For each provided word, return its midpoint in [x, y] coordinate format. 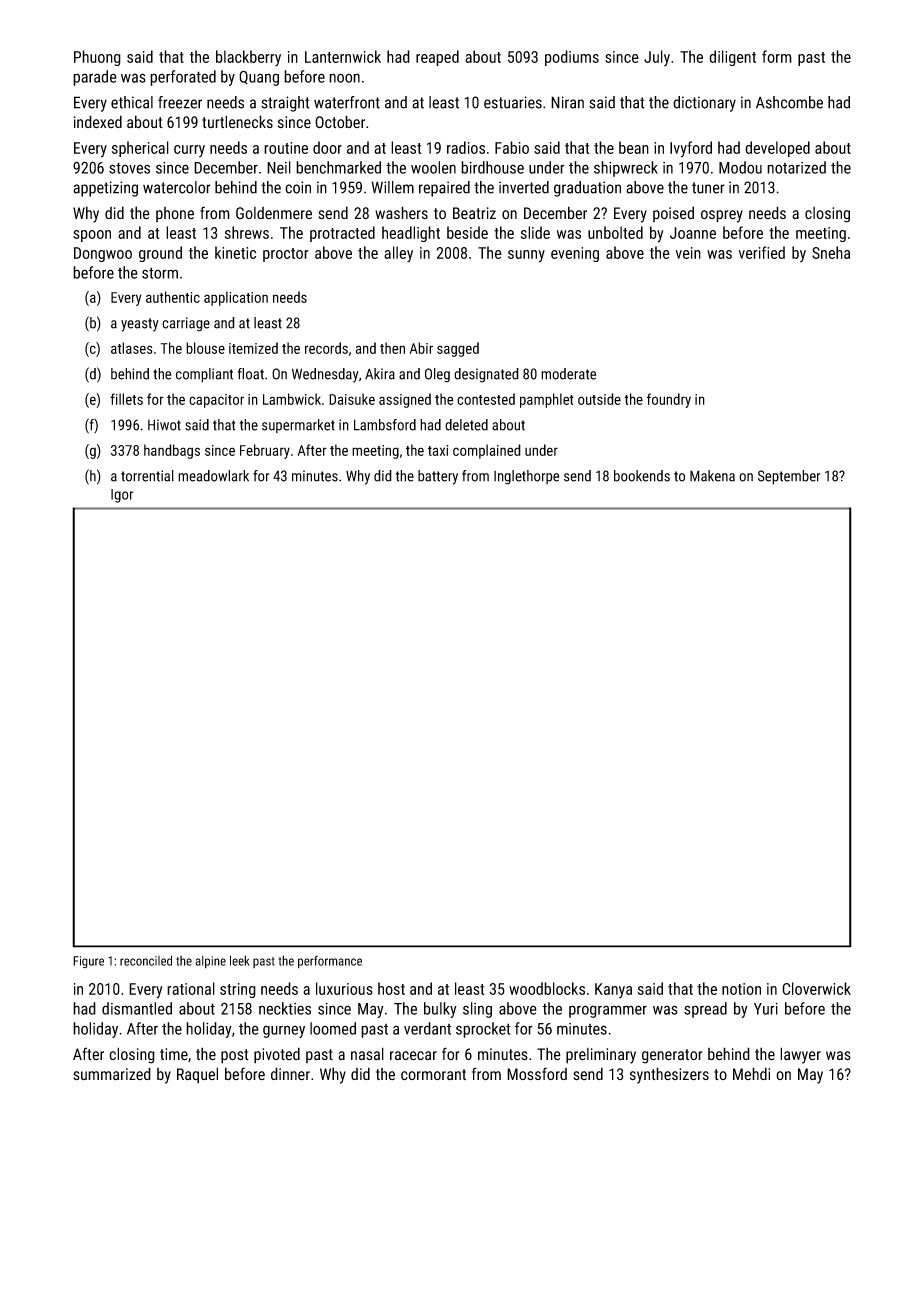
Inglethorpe [526, 477]
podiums [572, 58]
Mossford [537, 1074]
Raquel [197, 1075]
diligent [732, 58]
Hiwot [164, 425]
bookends [642, 476]
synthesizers [669, 1075]
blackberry [248, 58]
